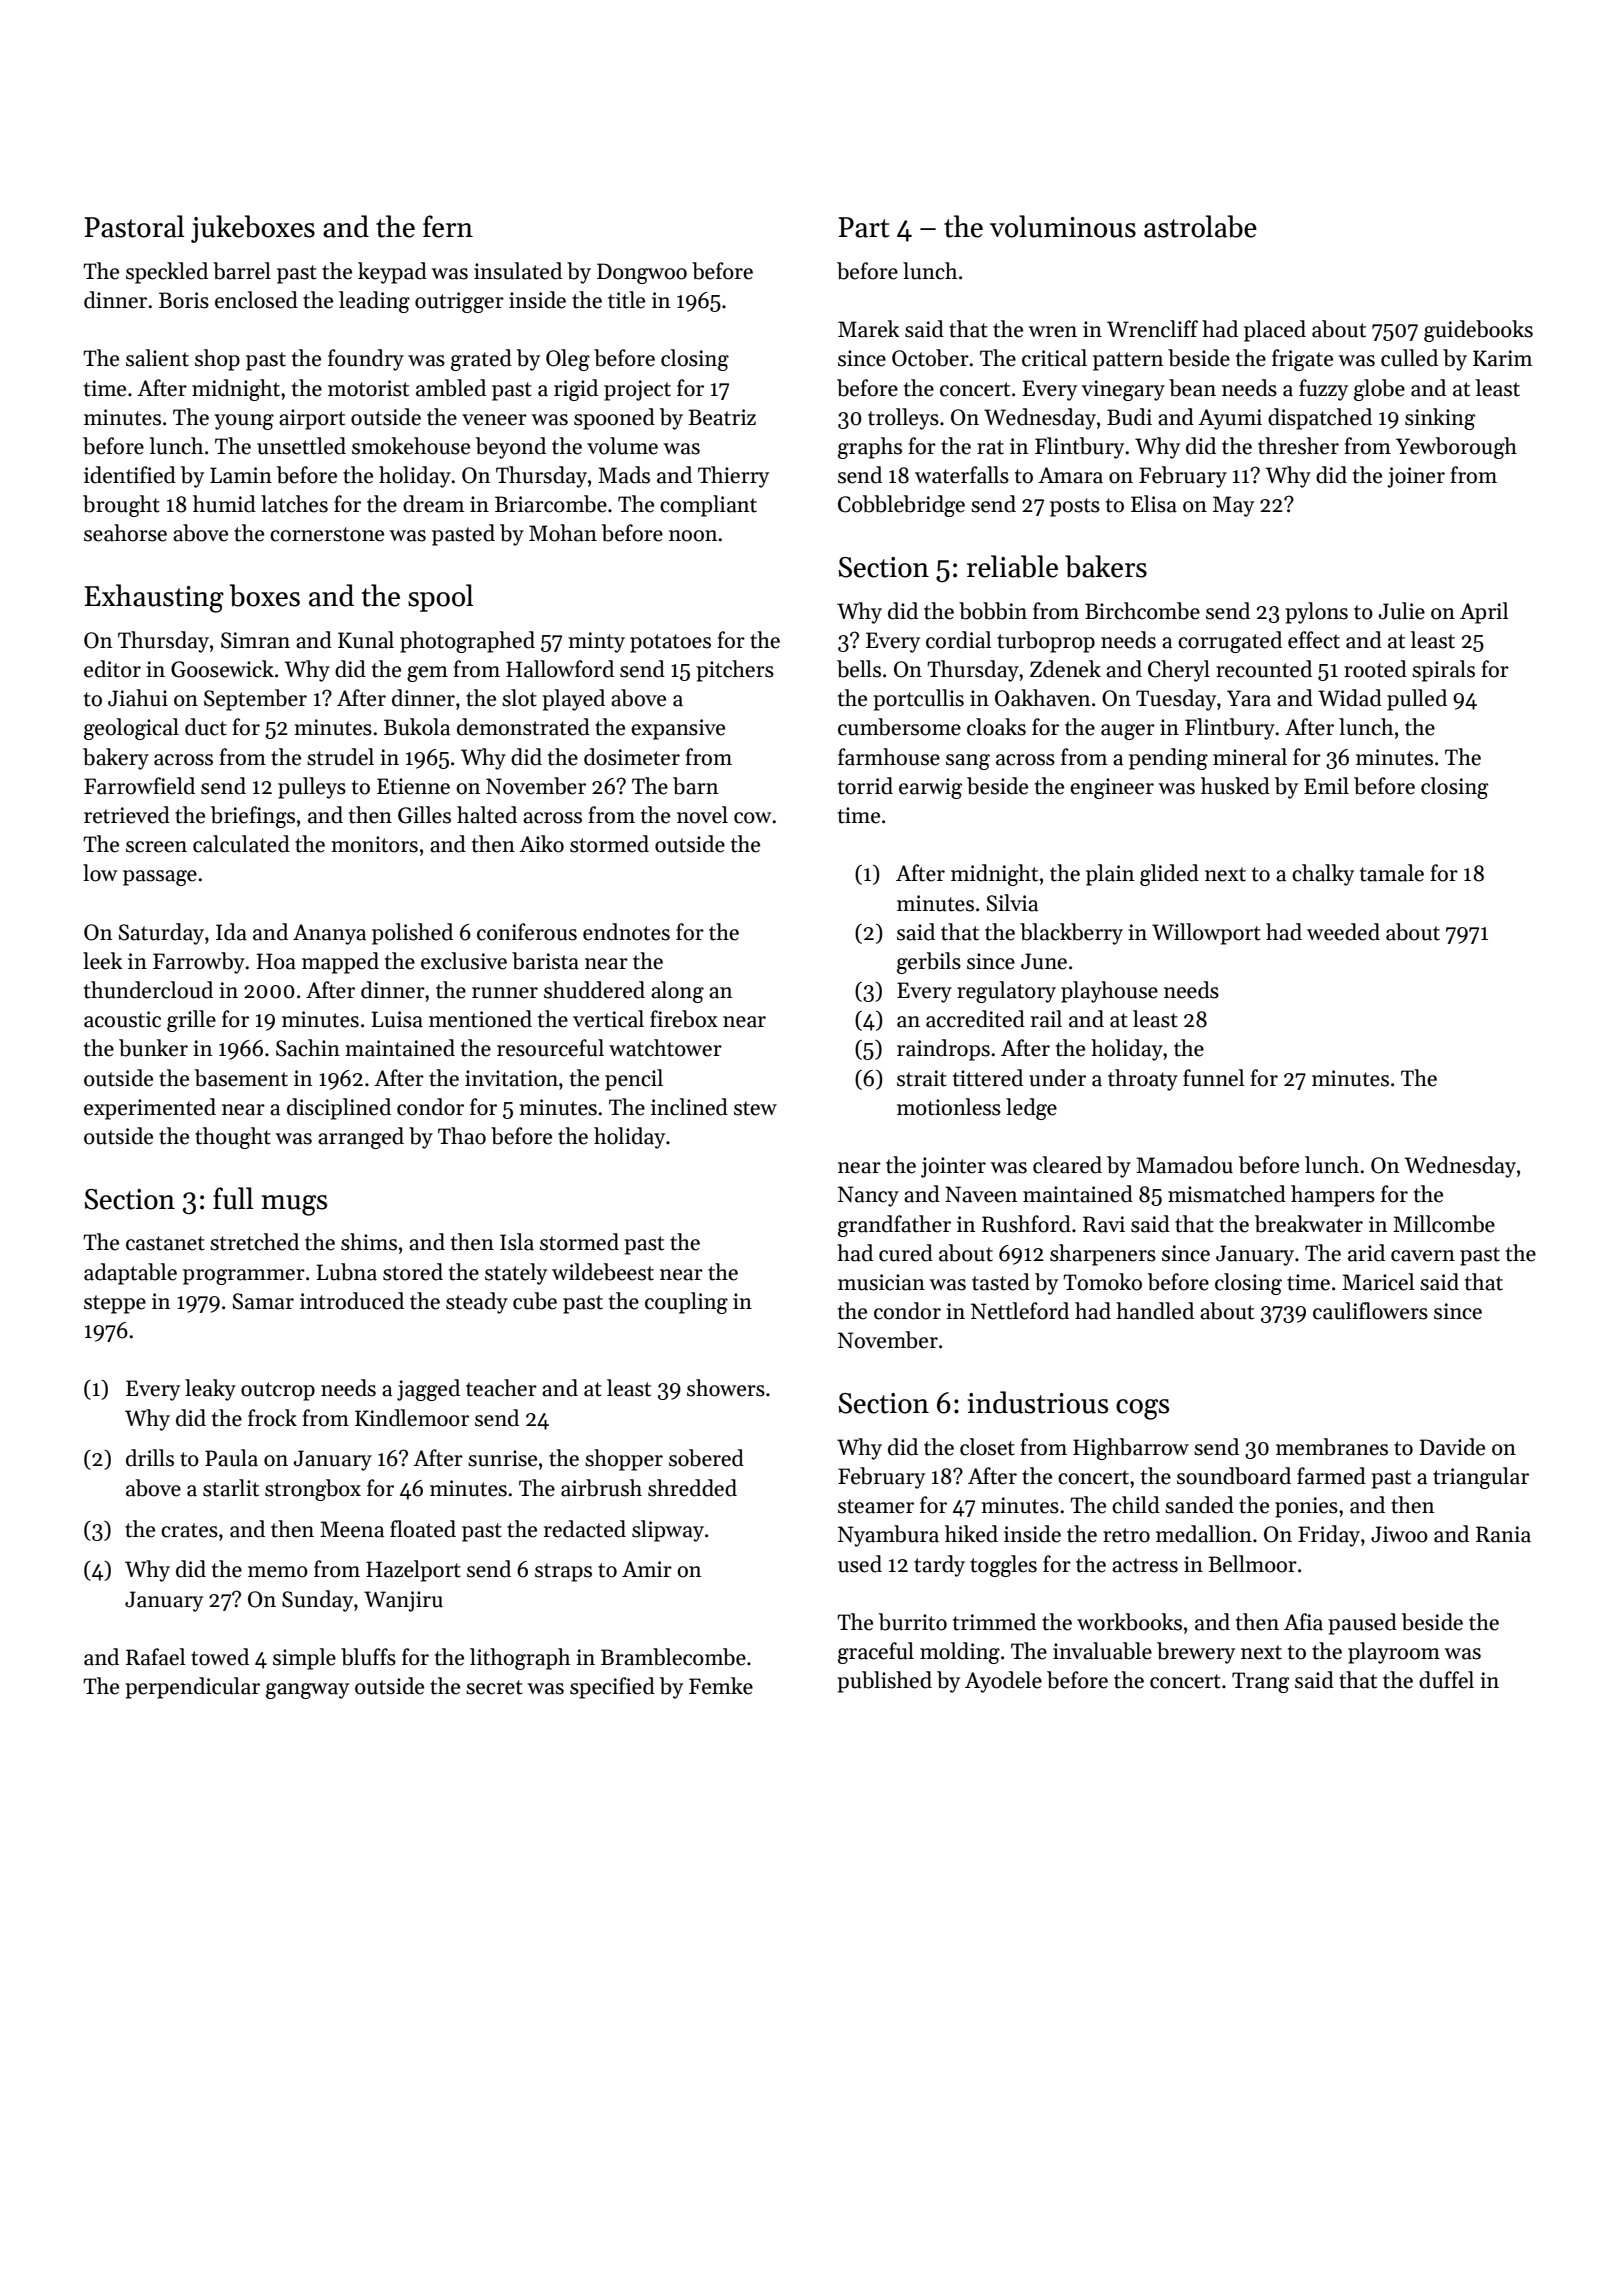 This screenshot has height=2292, width=1620. Describe the element at coordinates (1184, 1165) in the screenshot. I see `Mamadou` at that location.
